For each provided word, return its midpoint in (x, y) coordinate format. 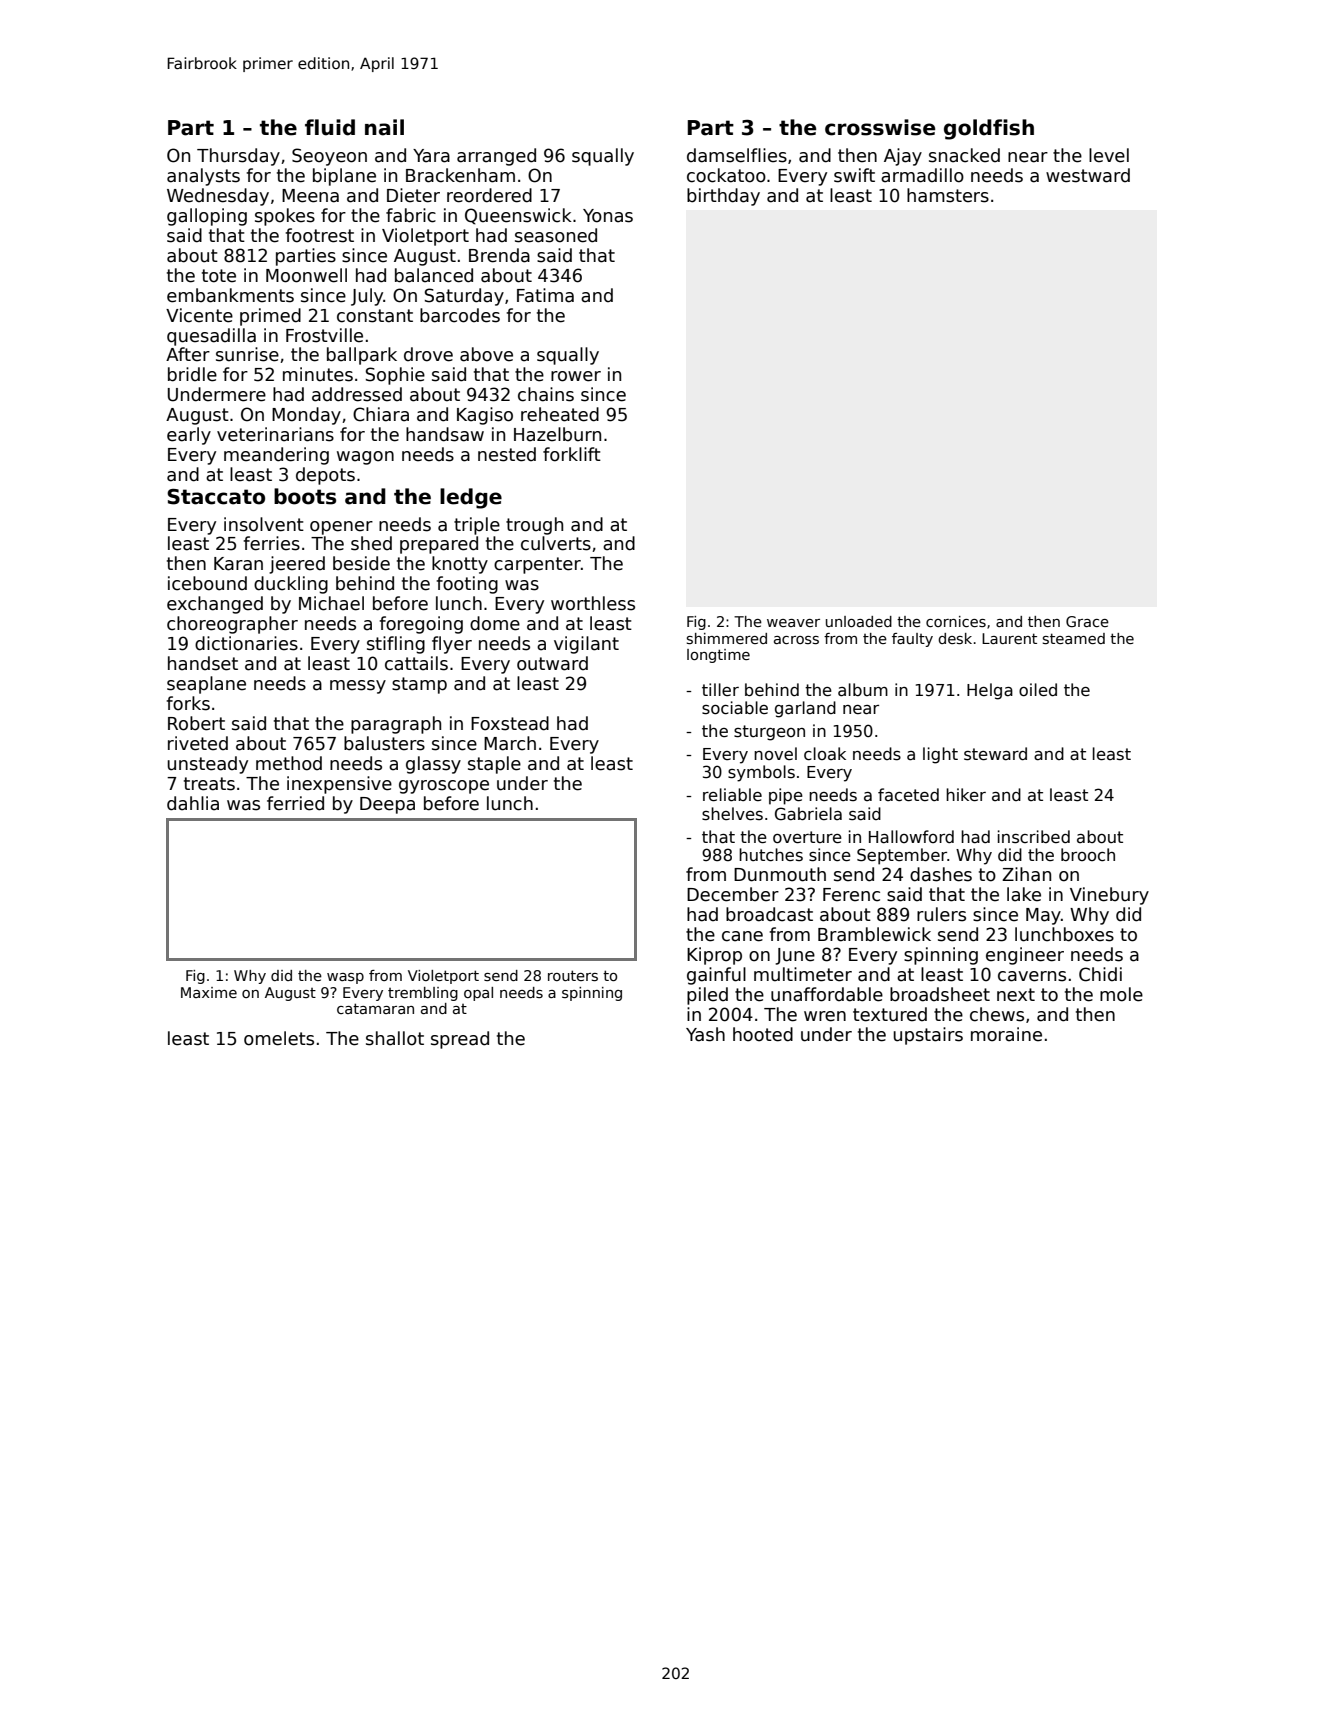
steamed (1074, 638)
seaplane (206, 685)
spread (460, 1040)
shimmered (727, 638)
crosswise (880, 127)
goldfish (989, 129)
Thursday (238, 157)
